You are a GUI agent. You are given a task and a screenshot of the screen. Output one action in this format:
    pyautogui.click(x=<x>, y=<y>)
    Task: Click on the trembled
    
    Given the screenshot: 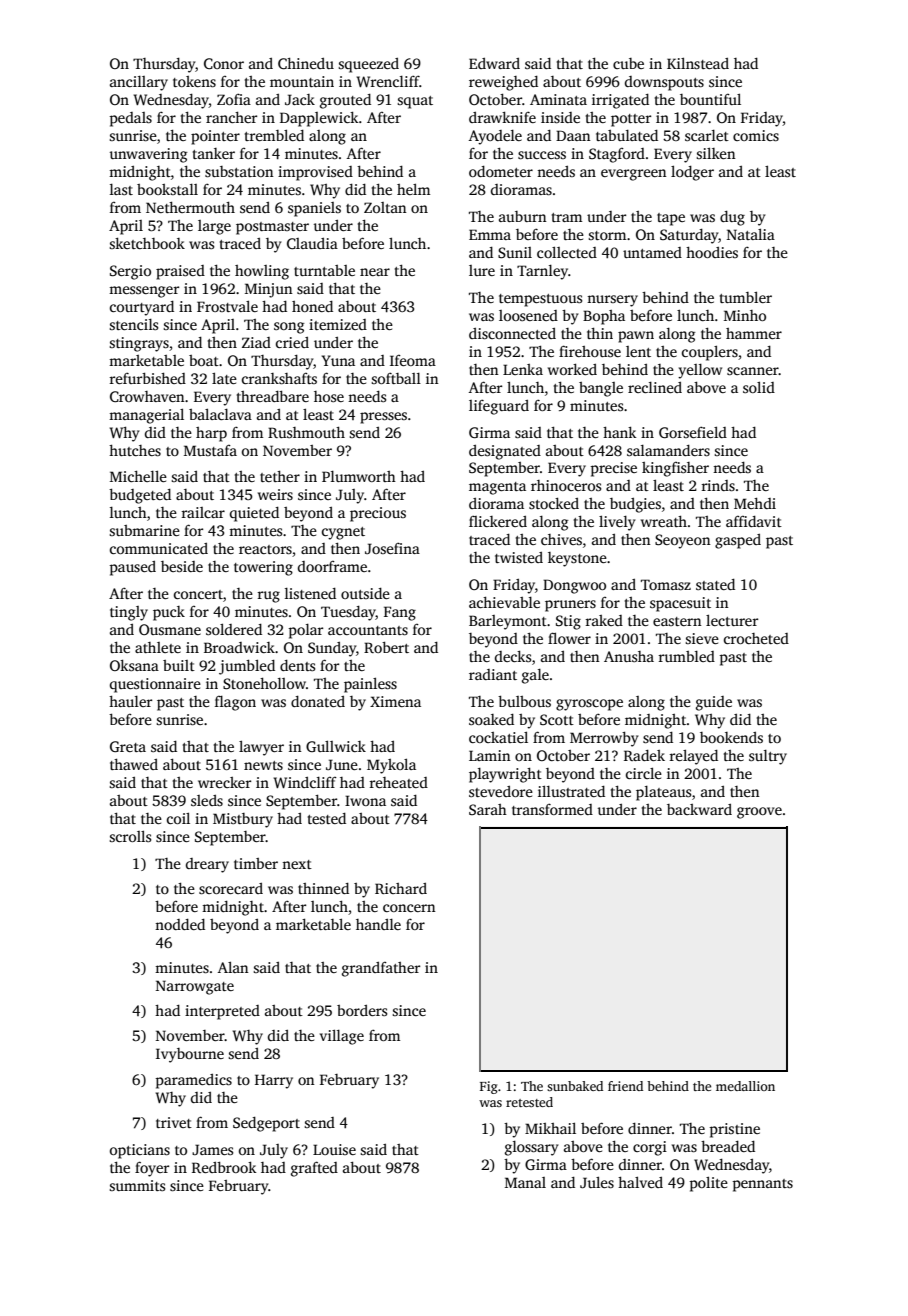 What is the action you would take?
    pyautogui.click(x=274, y=135)
